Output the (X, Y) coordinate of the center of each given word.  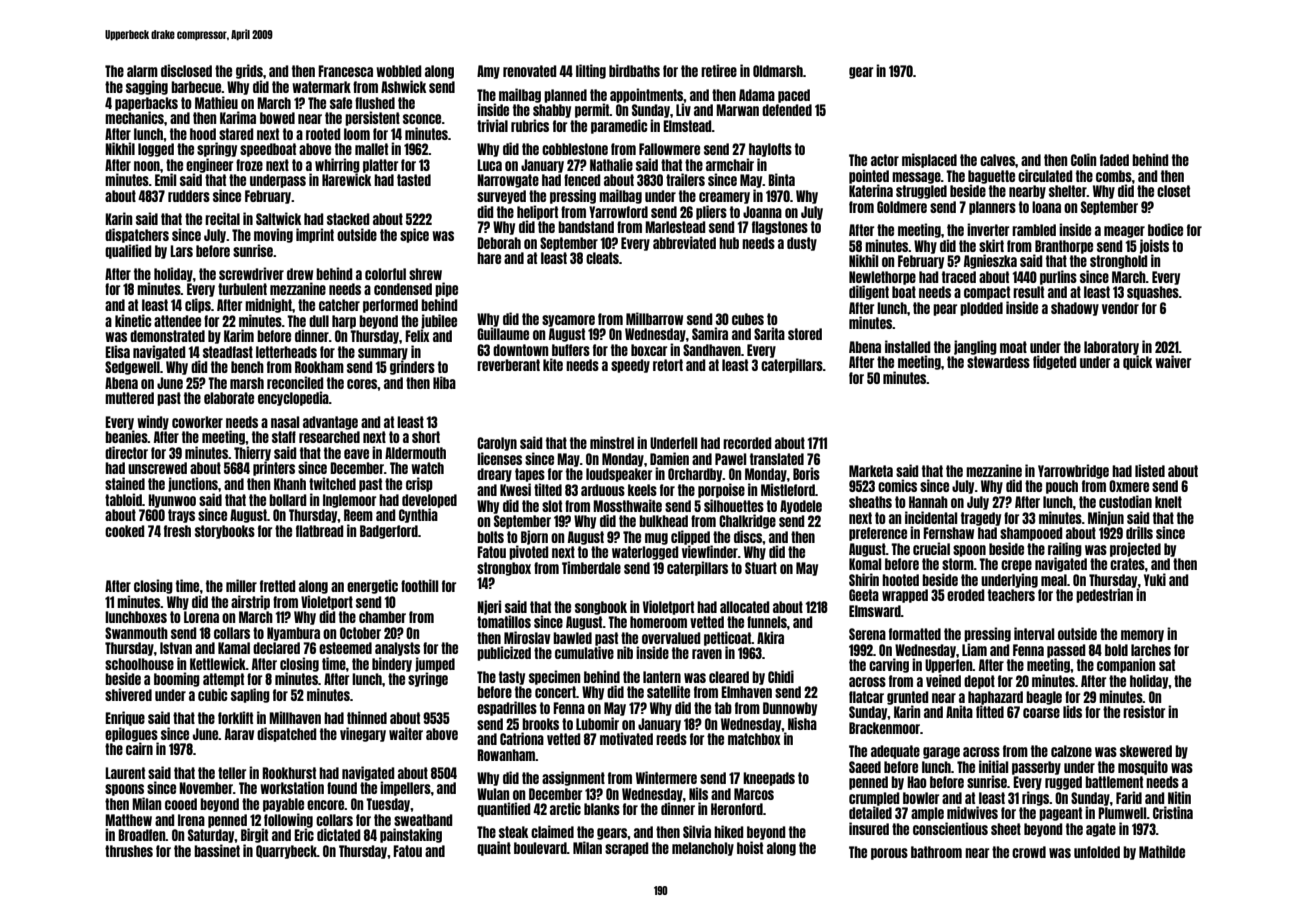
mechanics (134, 117)
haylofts (770, 150)
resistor (1144, 711)
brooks (540, 724)
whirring (337, 165)
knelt (1168, 502)
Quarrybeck (286, 852)
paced (794, 96)
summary (383, 354)
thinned (367, 717)
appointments (647, 95)
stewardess (998, 362)
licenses (499, 458)
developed (429, 501)
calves (997, 160)
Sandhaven (712, 350)
